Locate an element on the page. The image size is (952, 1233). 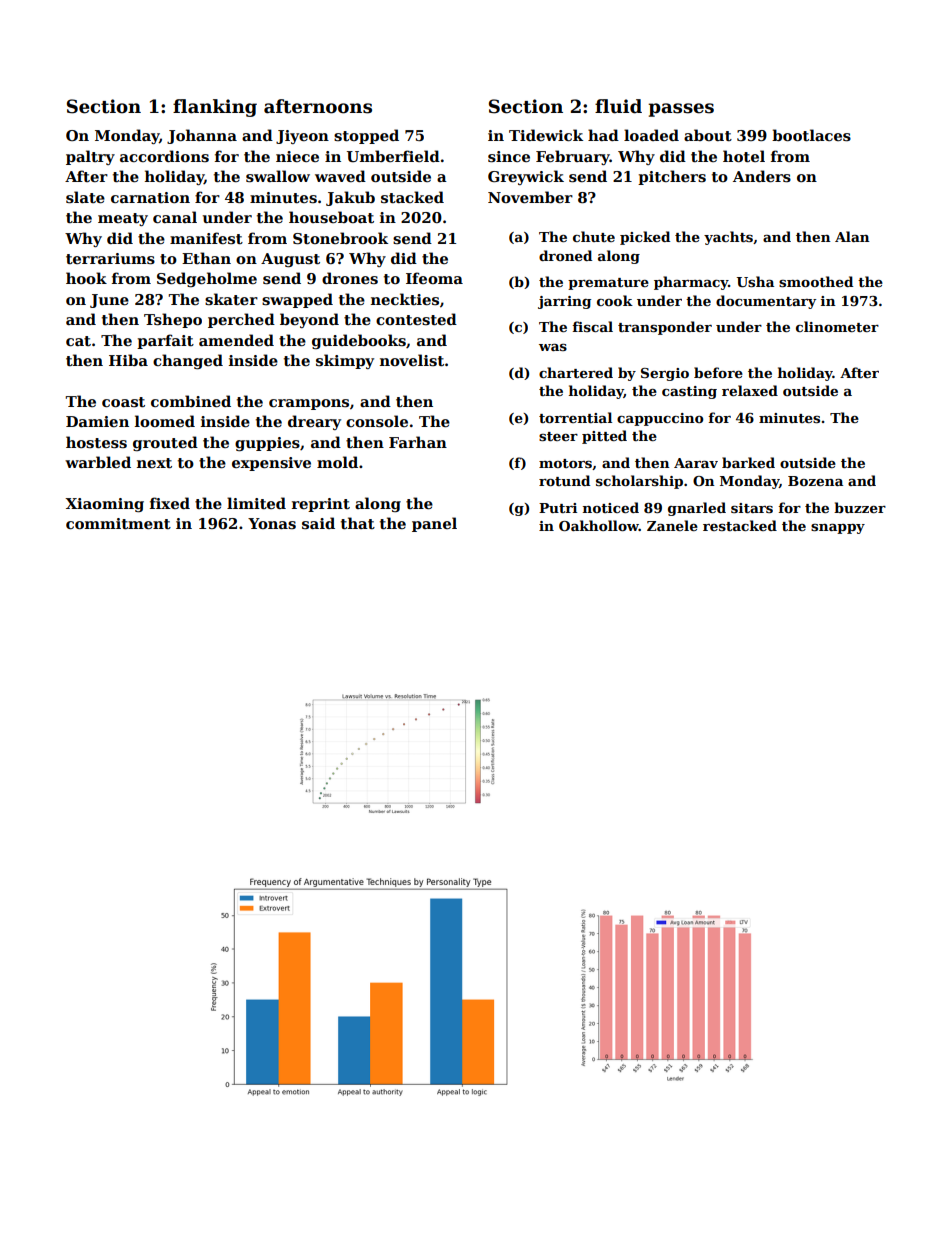
snappy is located at coordinates (838, 529).
